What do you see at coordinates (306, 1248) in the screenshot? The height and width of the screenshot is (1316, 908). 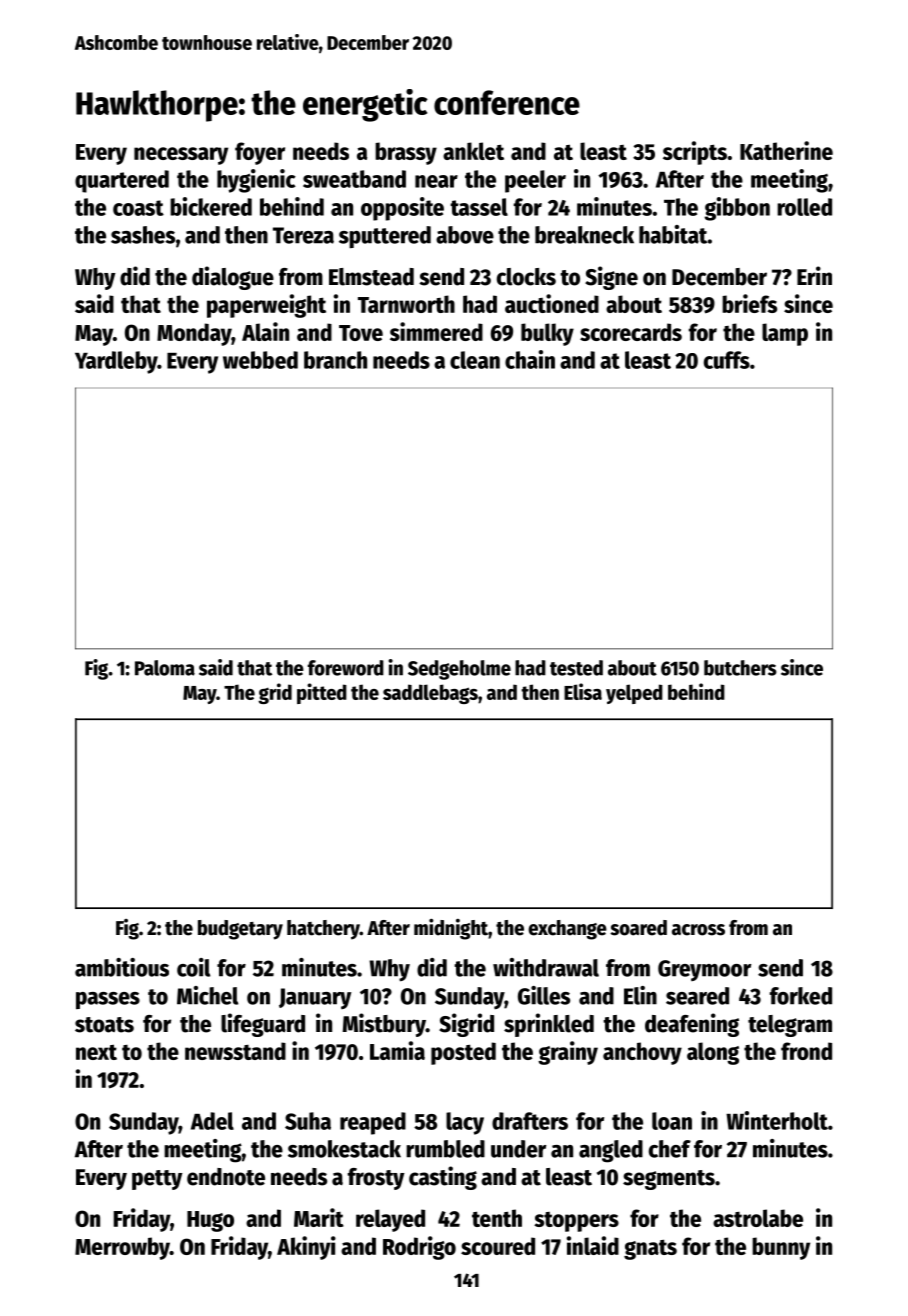 I see `Akinyi` at bounding box center [306, 1248].
